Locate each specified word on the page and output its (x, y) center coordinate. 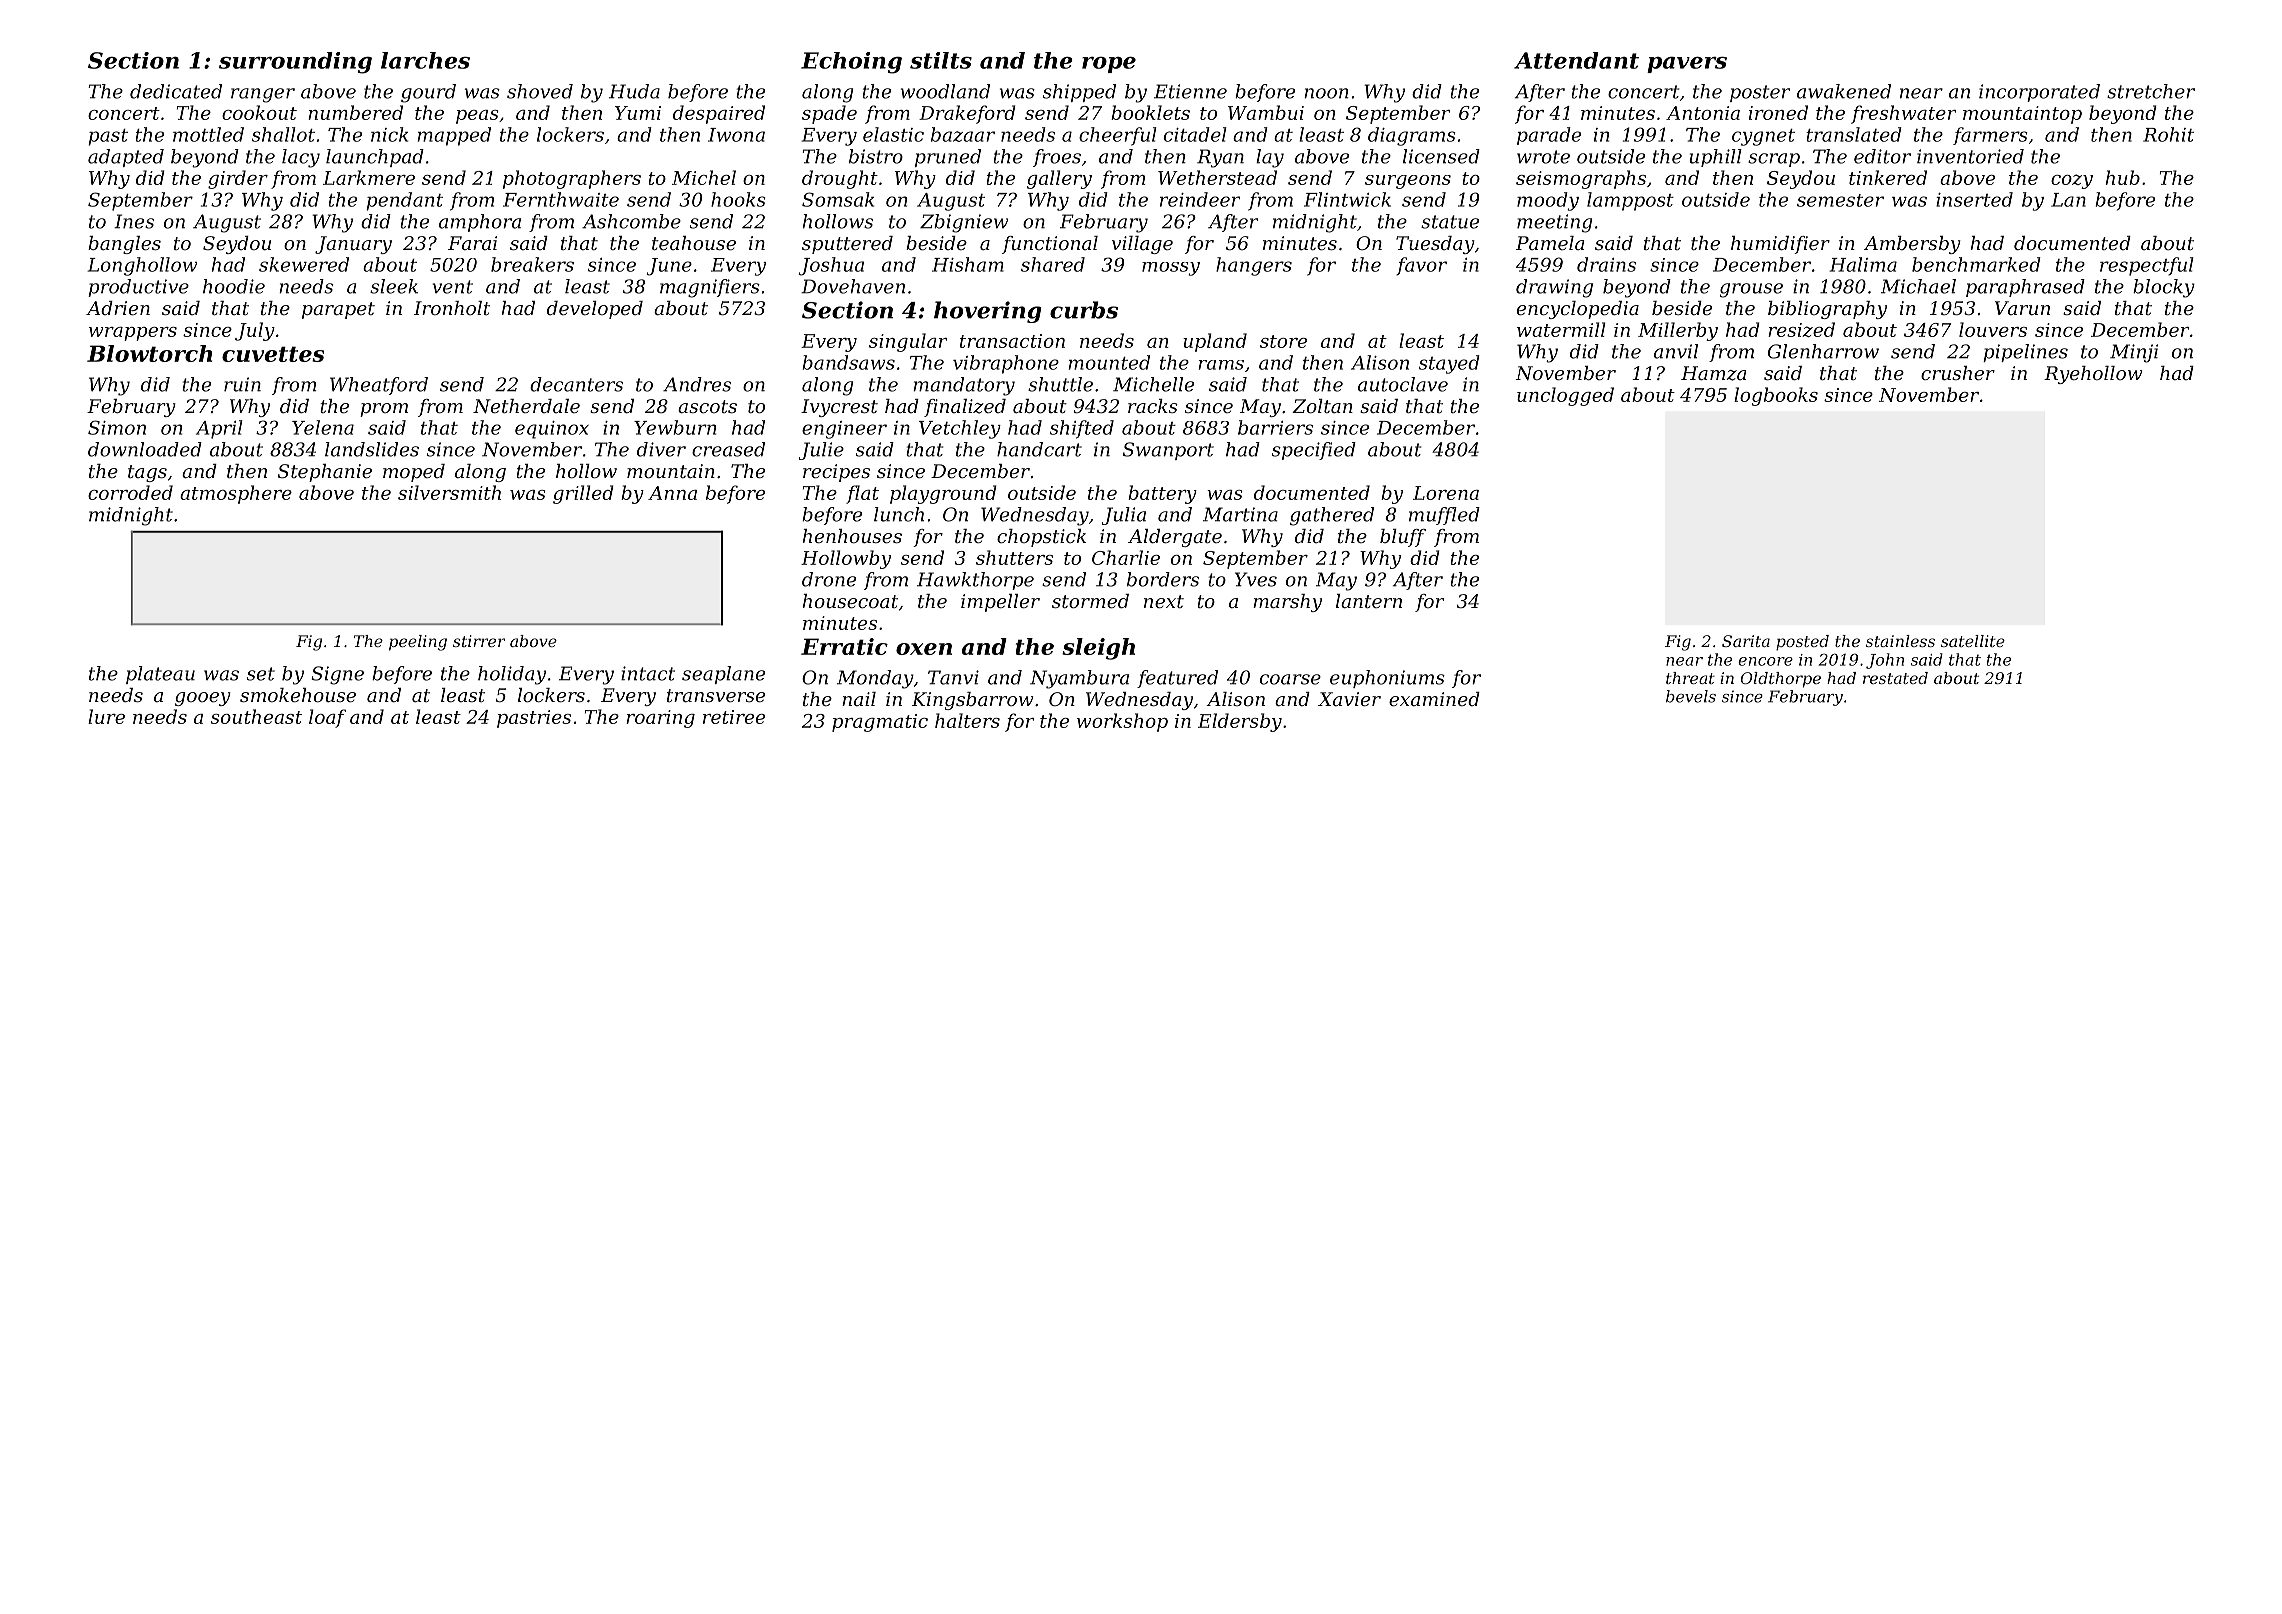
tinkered (1888, 177)
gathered (1332, 516)
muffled (1444, 516)
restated (1895, 678)
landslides (372, 449)
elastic (893, 134)
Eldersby (1240, 722)
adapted (126, 158)
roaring (660, 719)
